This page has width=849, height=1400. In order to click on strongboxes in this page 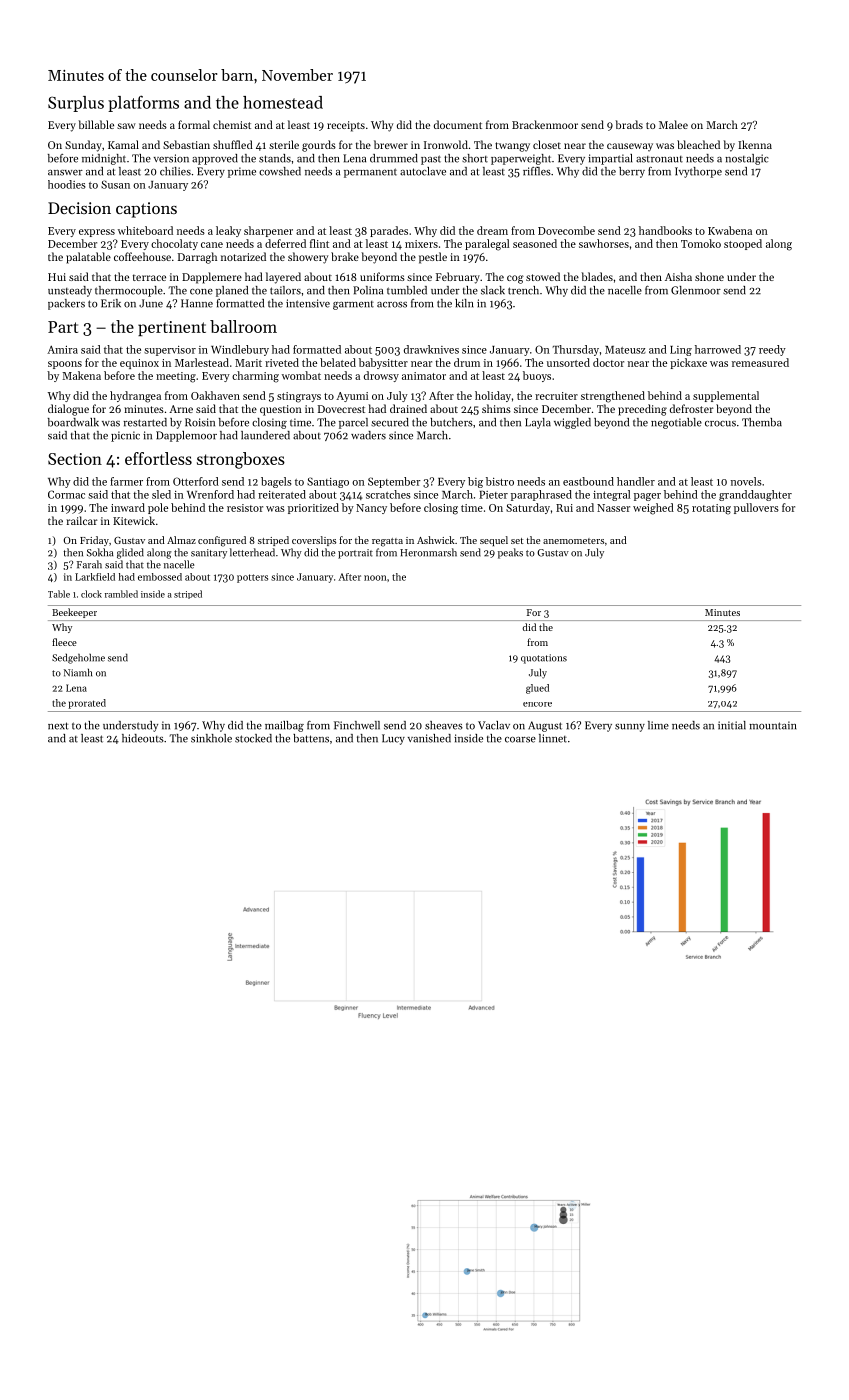, I will do `click(241, 460)`.
